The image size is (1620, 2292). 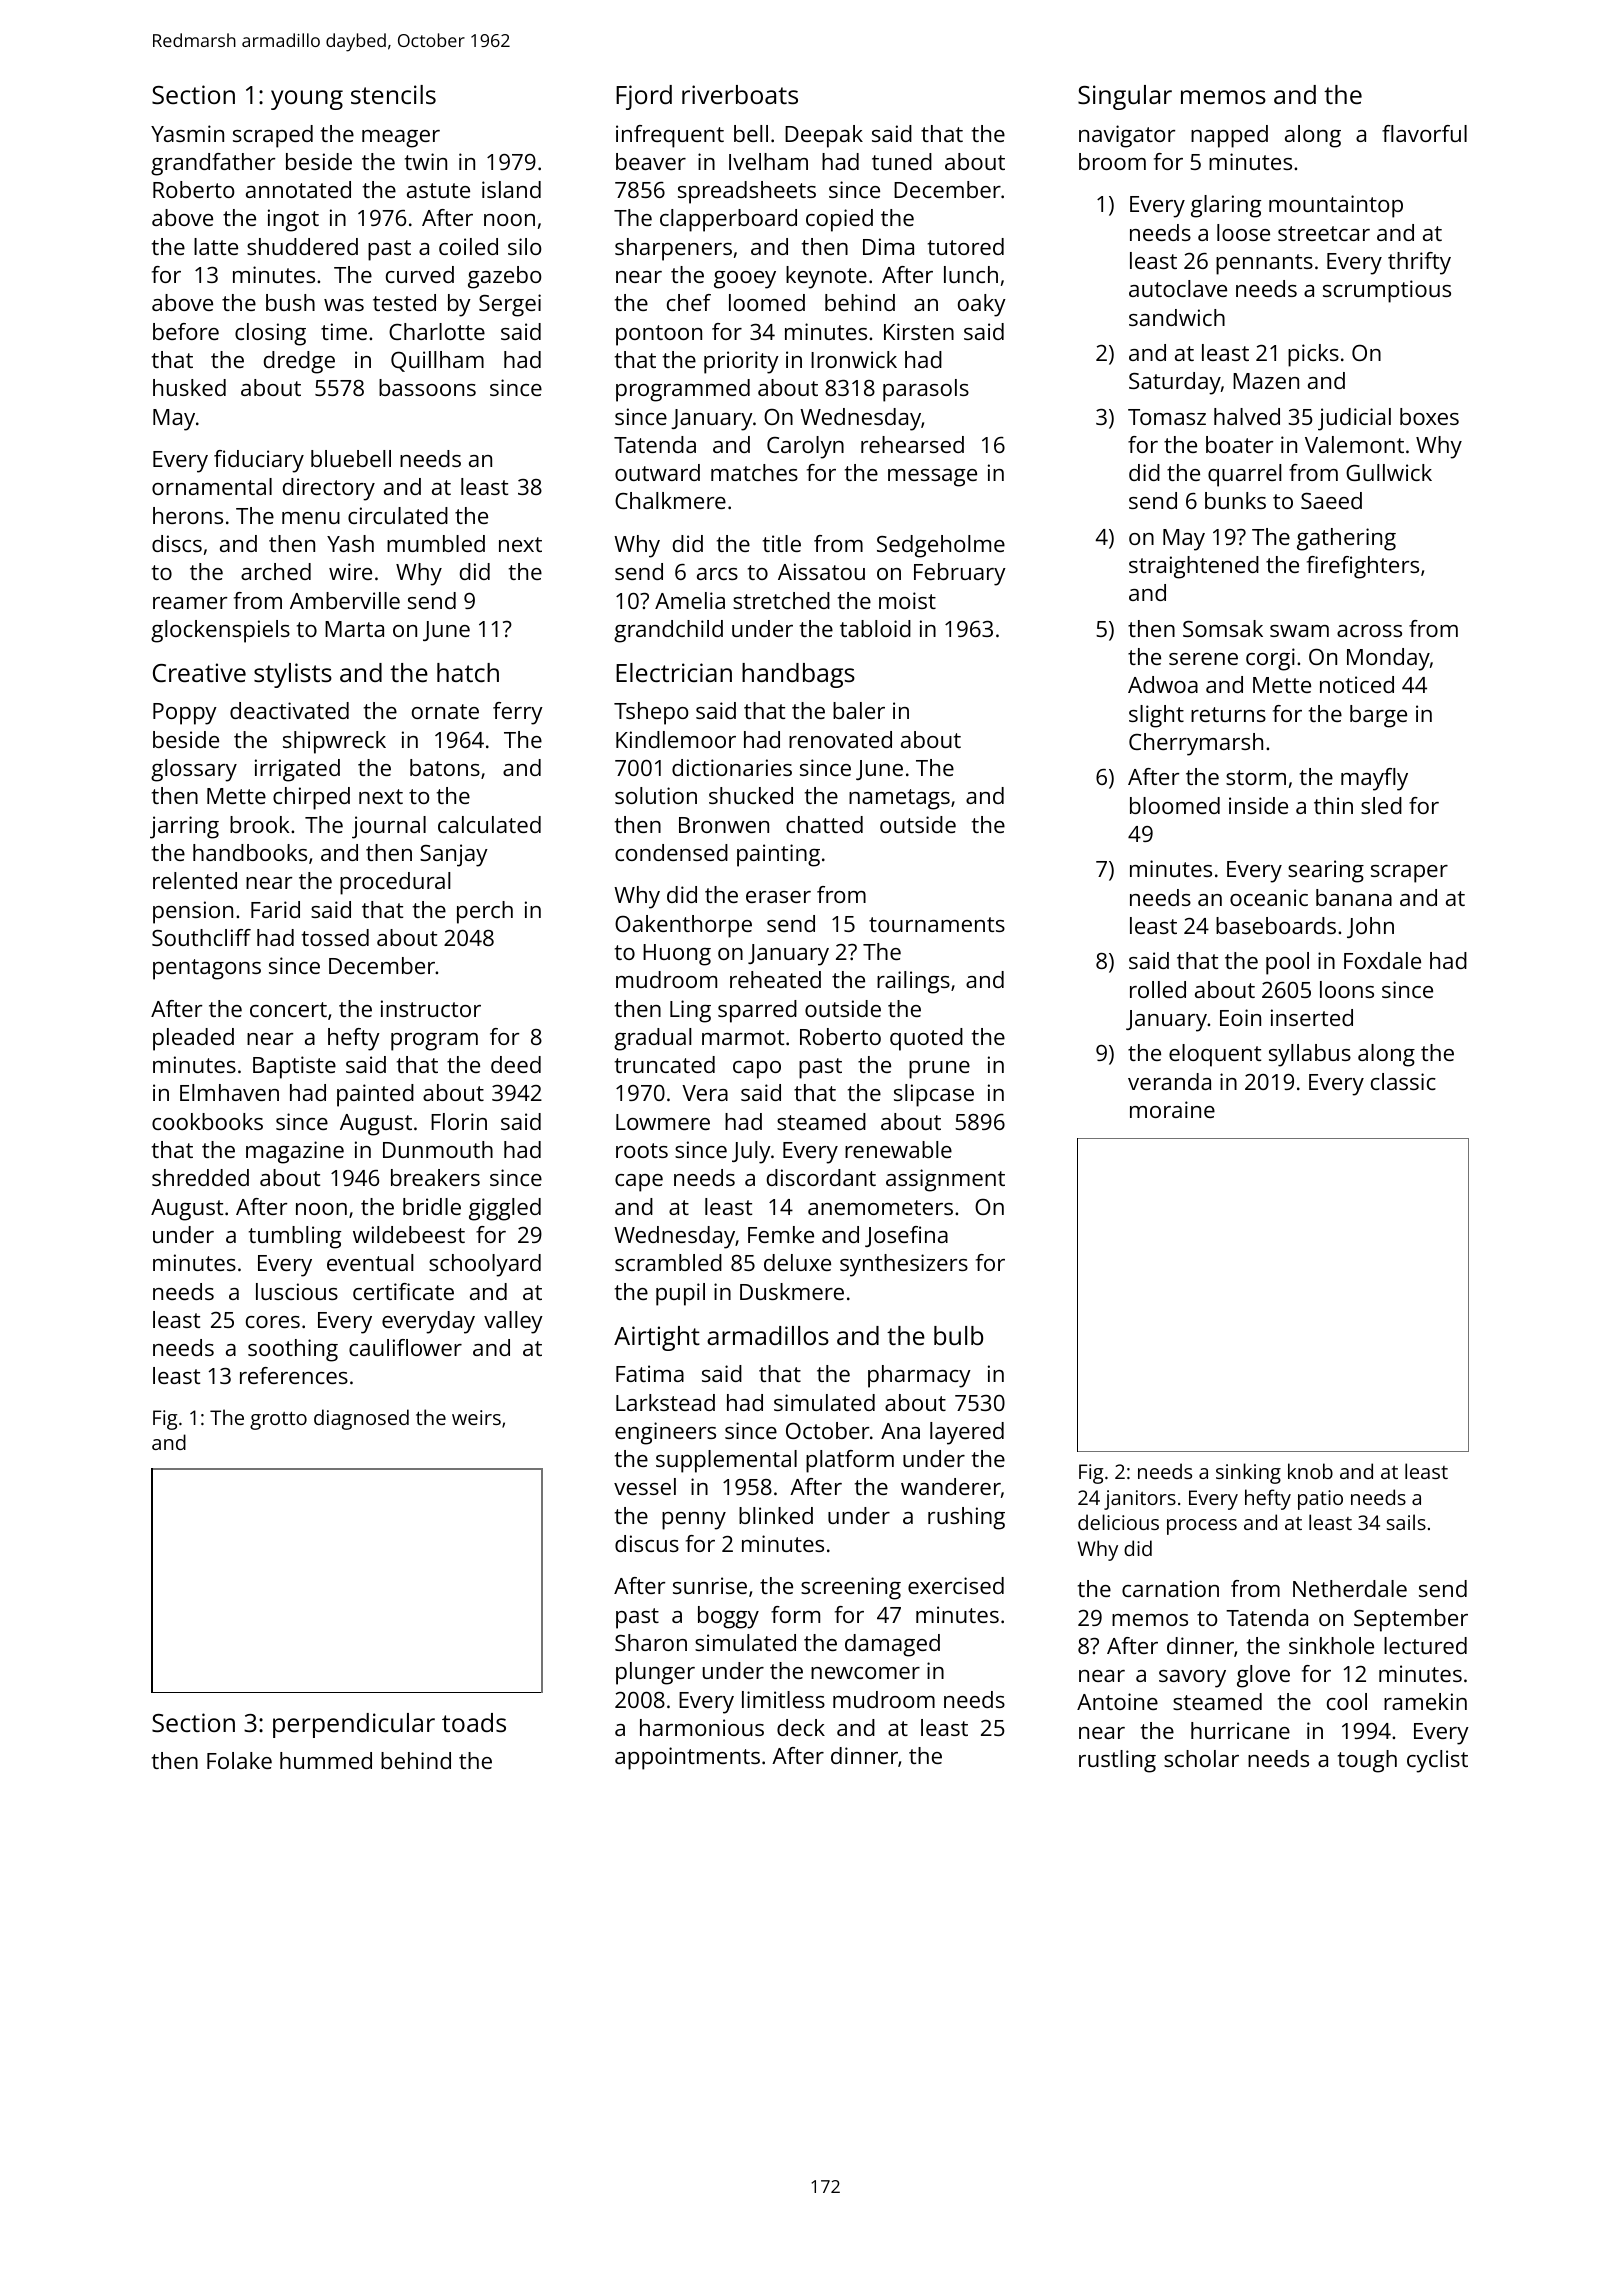 I want to click on scholar, so click(x=1201, y=1758).
